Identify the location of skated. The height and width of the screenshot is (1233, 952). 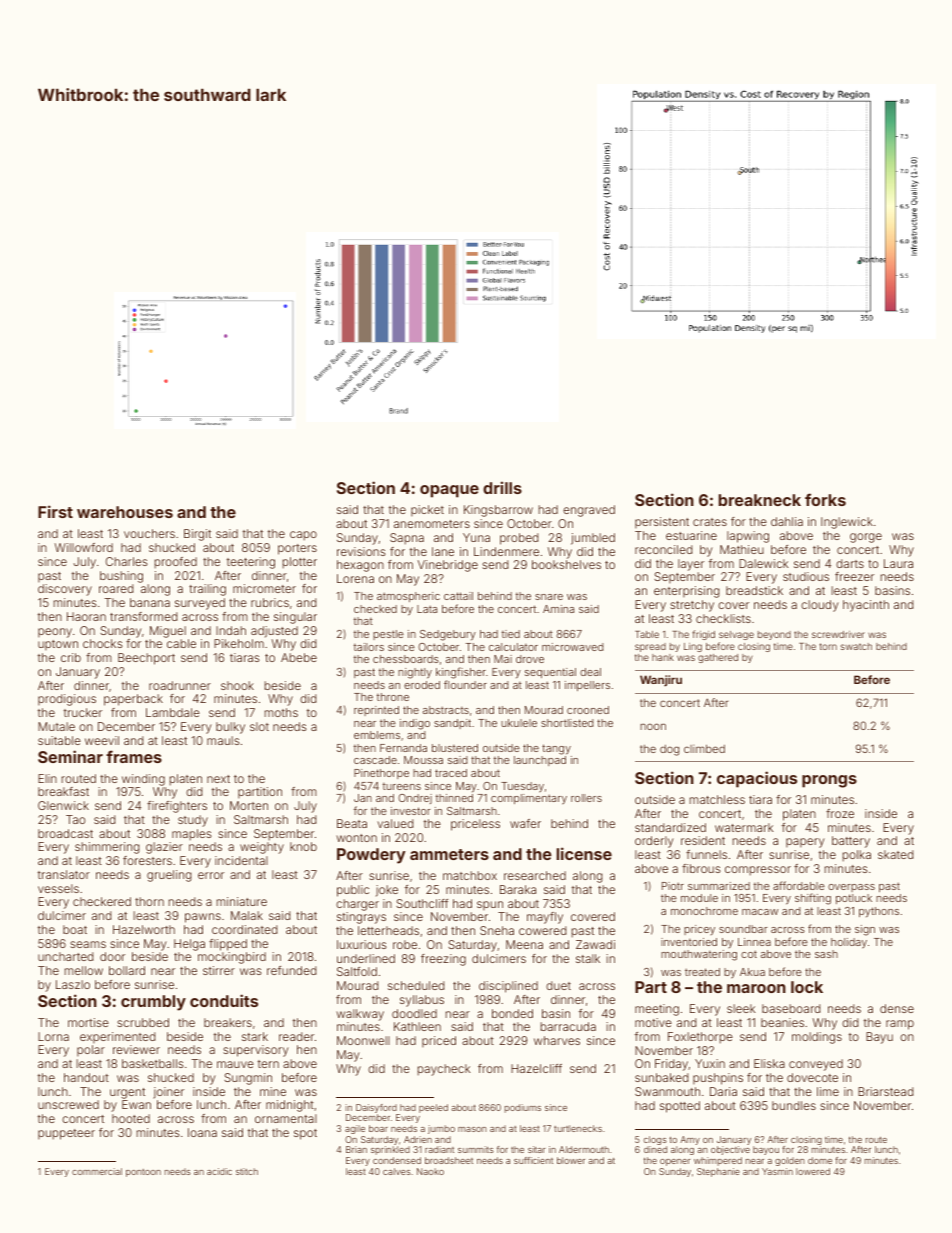
(896, 854).
